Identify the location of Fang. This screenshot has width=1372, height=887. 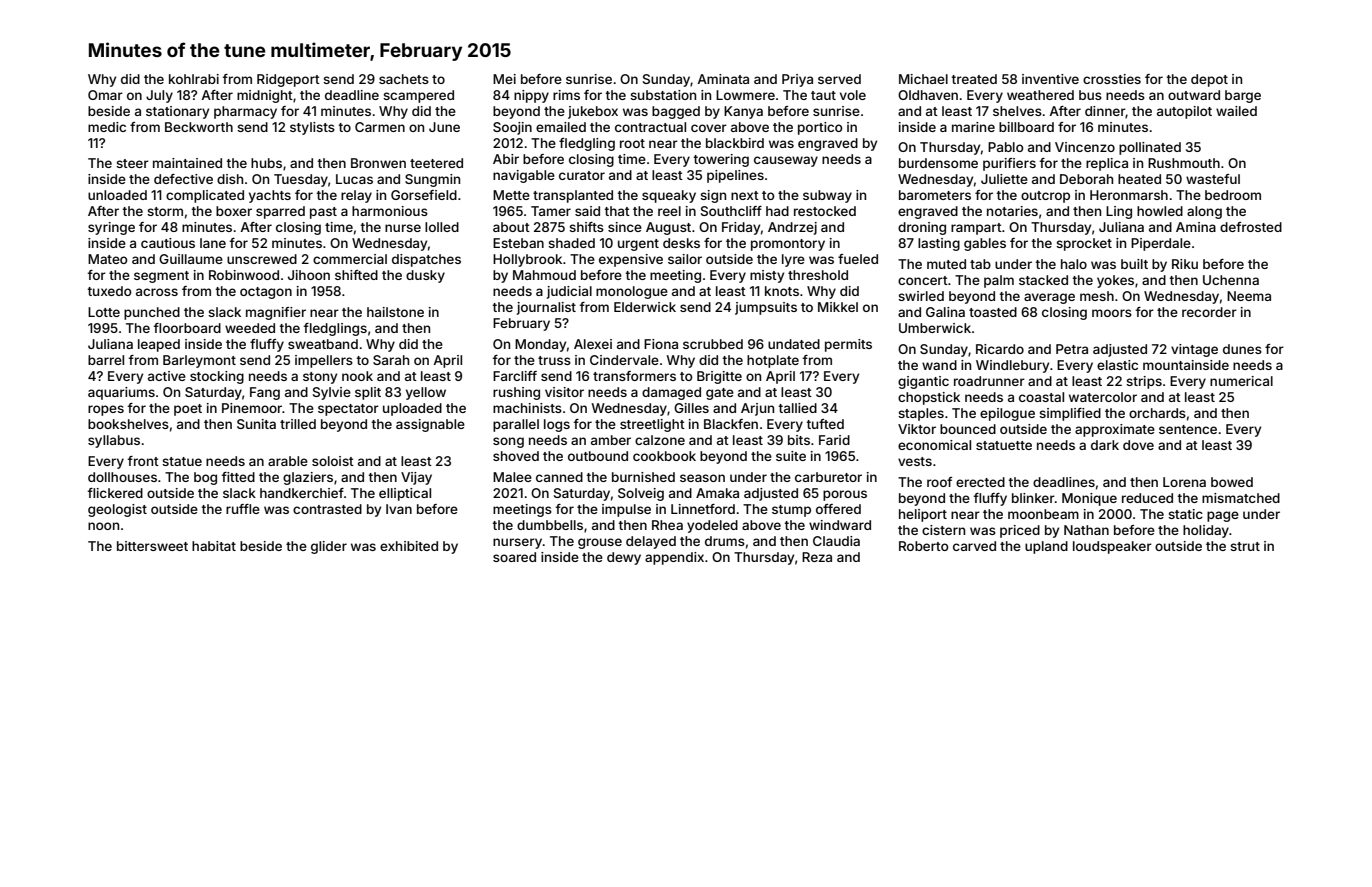
(265, 393).
